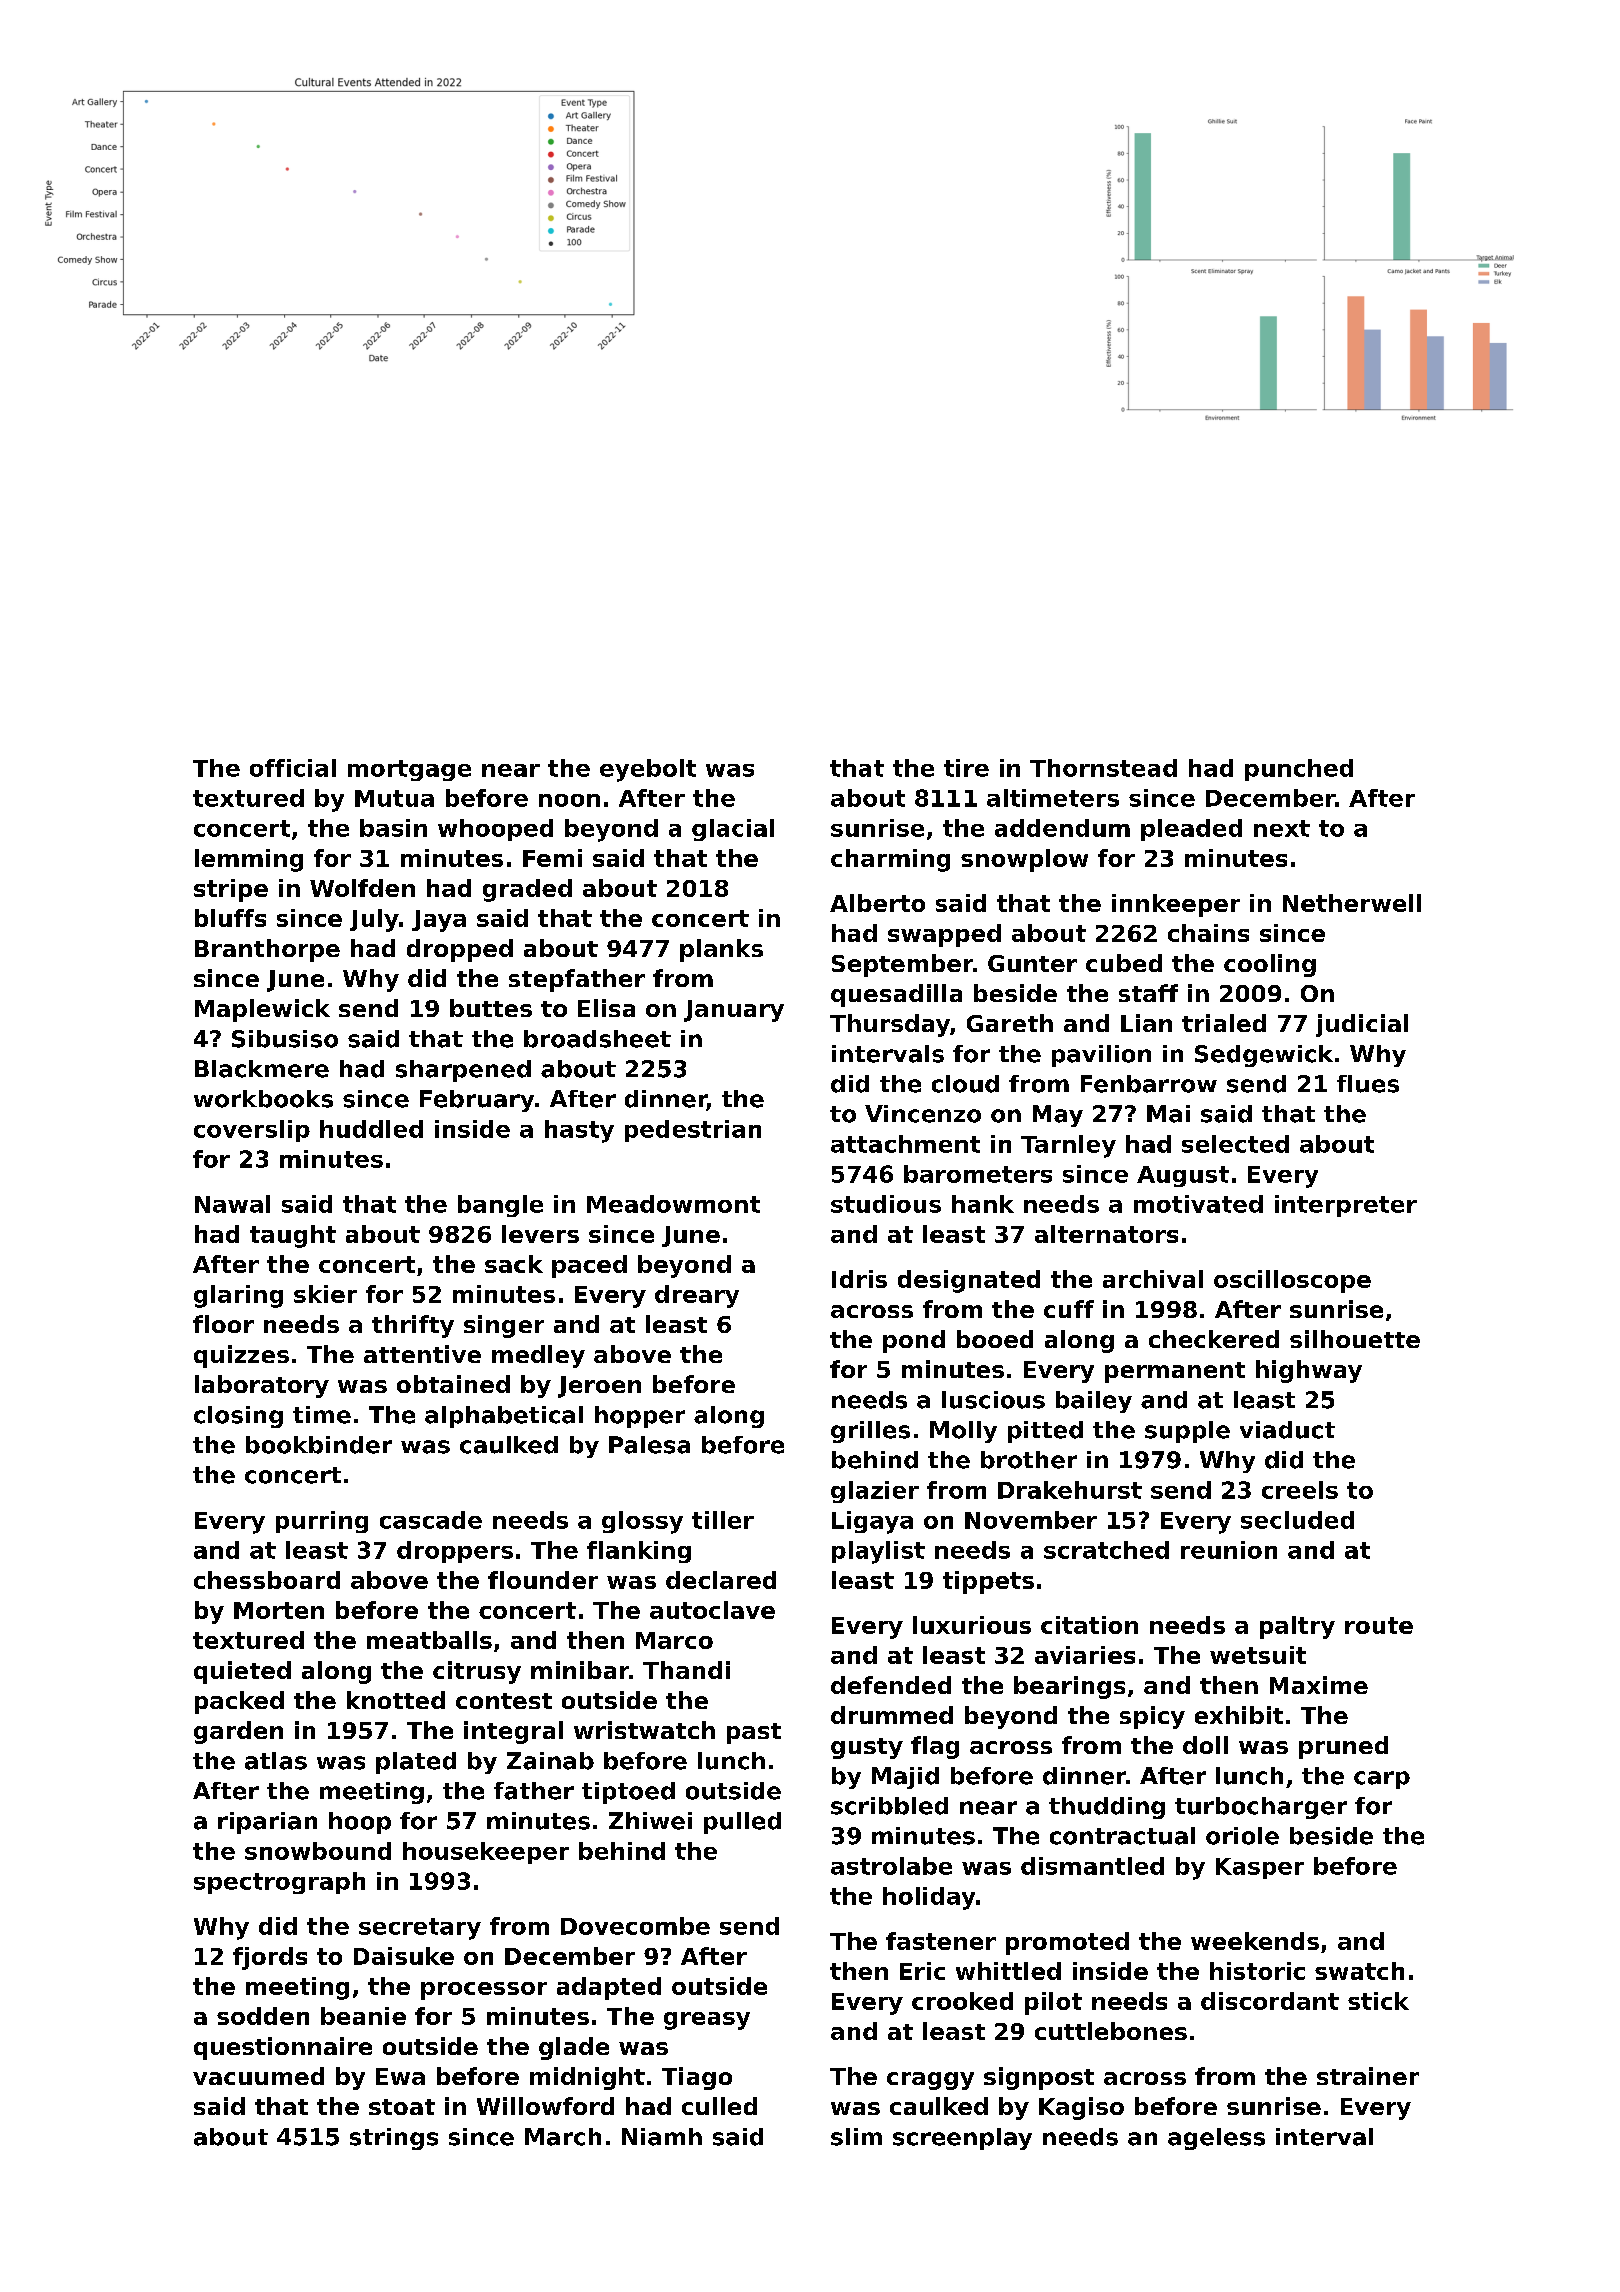 The height and width of the screenshot is (2292, 1620). What do you see at coordinates (673, 1204) in the screenshot?
I see `Meadowmont` at bounding box center [673, 1204].
